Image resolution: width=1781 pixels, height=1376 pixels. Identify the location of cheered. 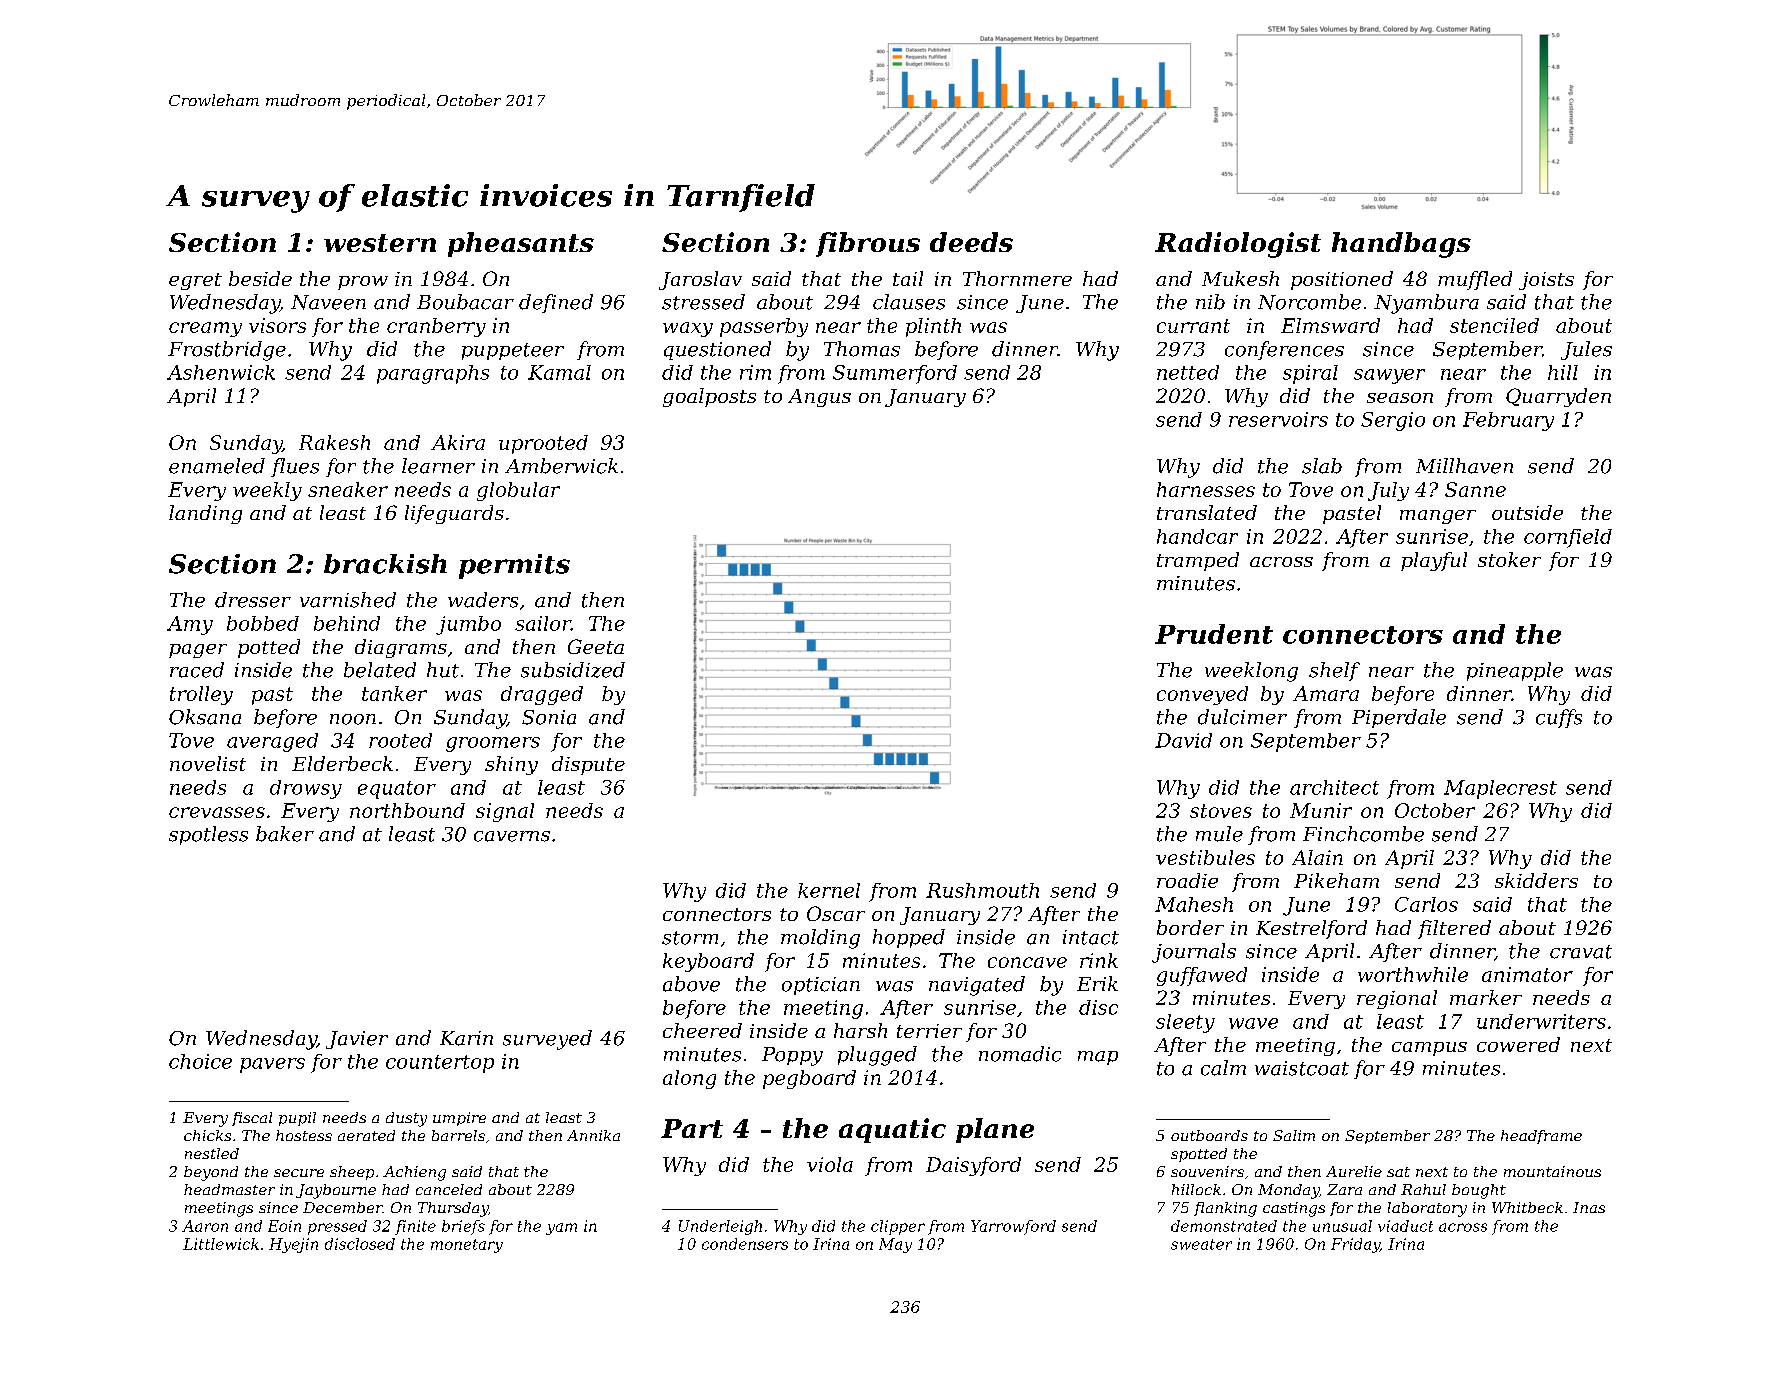
(702, 1030).
